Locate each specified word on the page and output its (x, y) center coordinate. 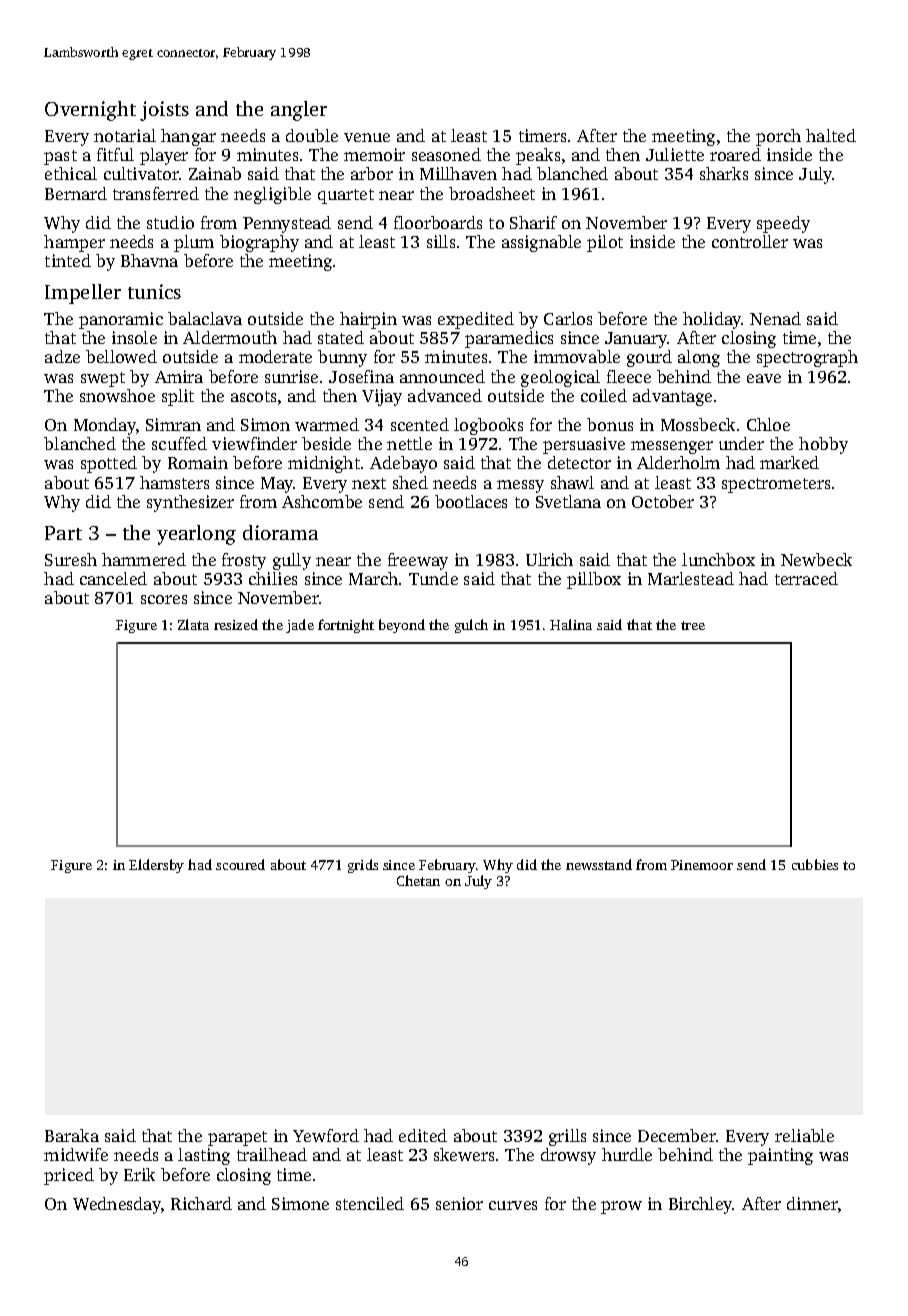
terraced (806, 578)
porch (778, 137)
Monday (105, 426)
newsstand (599, 864)
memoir (374, 154)
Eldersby (156, 866)
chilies (273, 578)
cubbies (815, 864)
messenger (672, 447)
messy (520, 486)
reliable (804, 1135)
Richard (201, 1203)
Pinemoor (702, 865)
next (369, 483)
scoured (240, 864)
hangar (188, 137)
